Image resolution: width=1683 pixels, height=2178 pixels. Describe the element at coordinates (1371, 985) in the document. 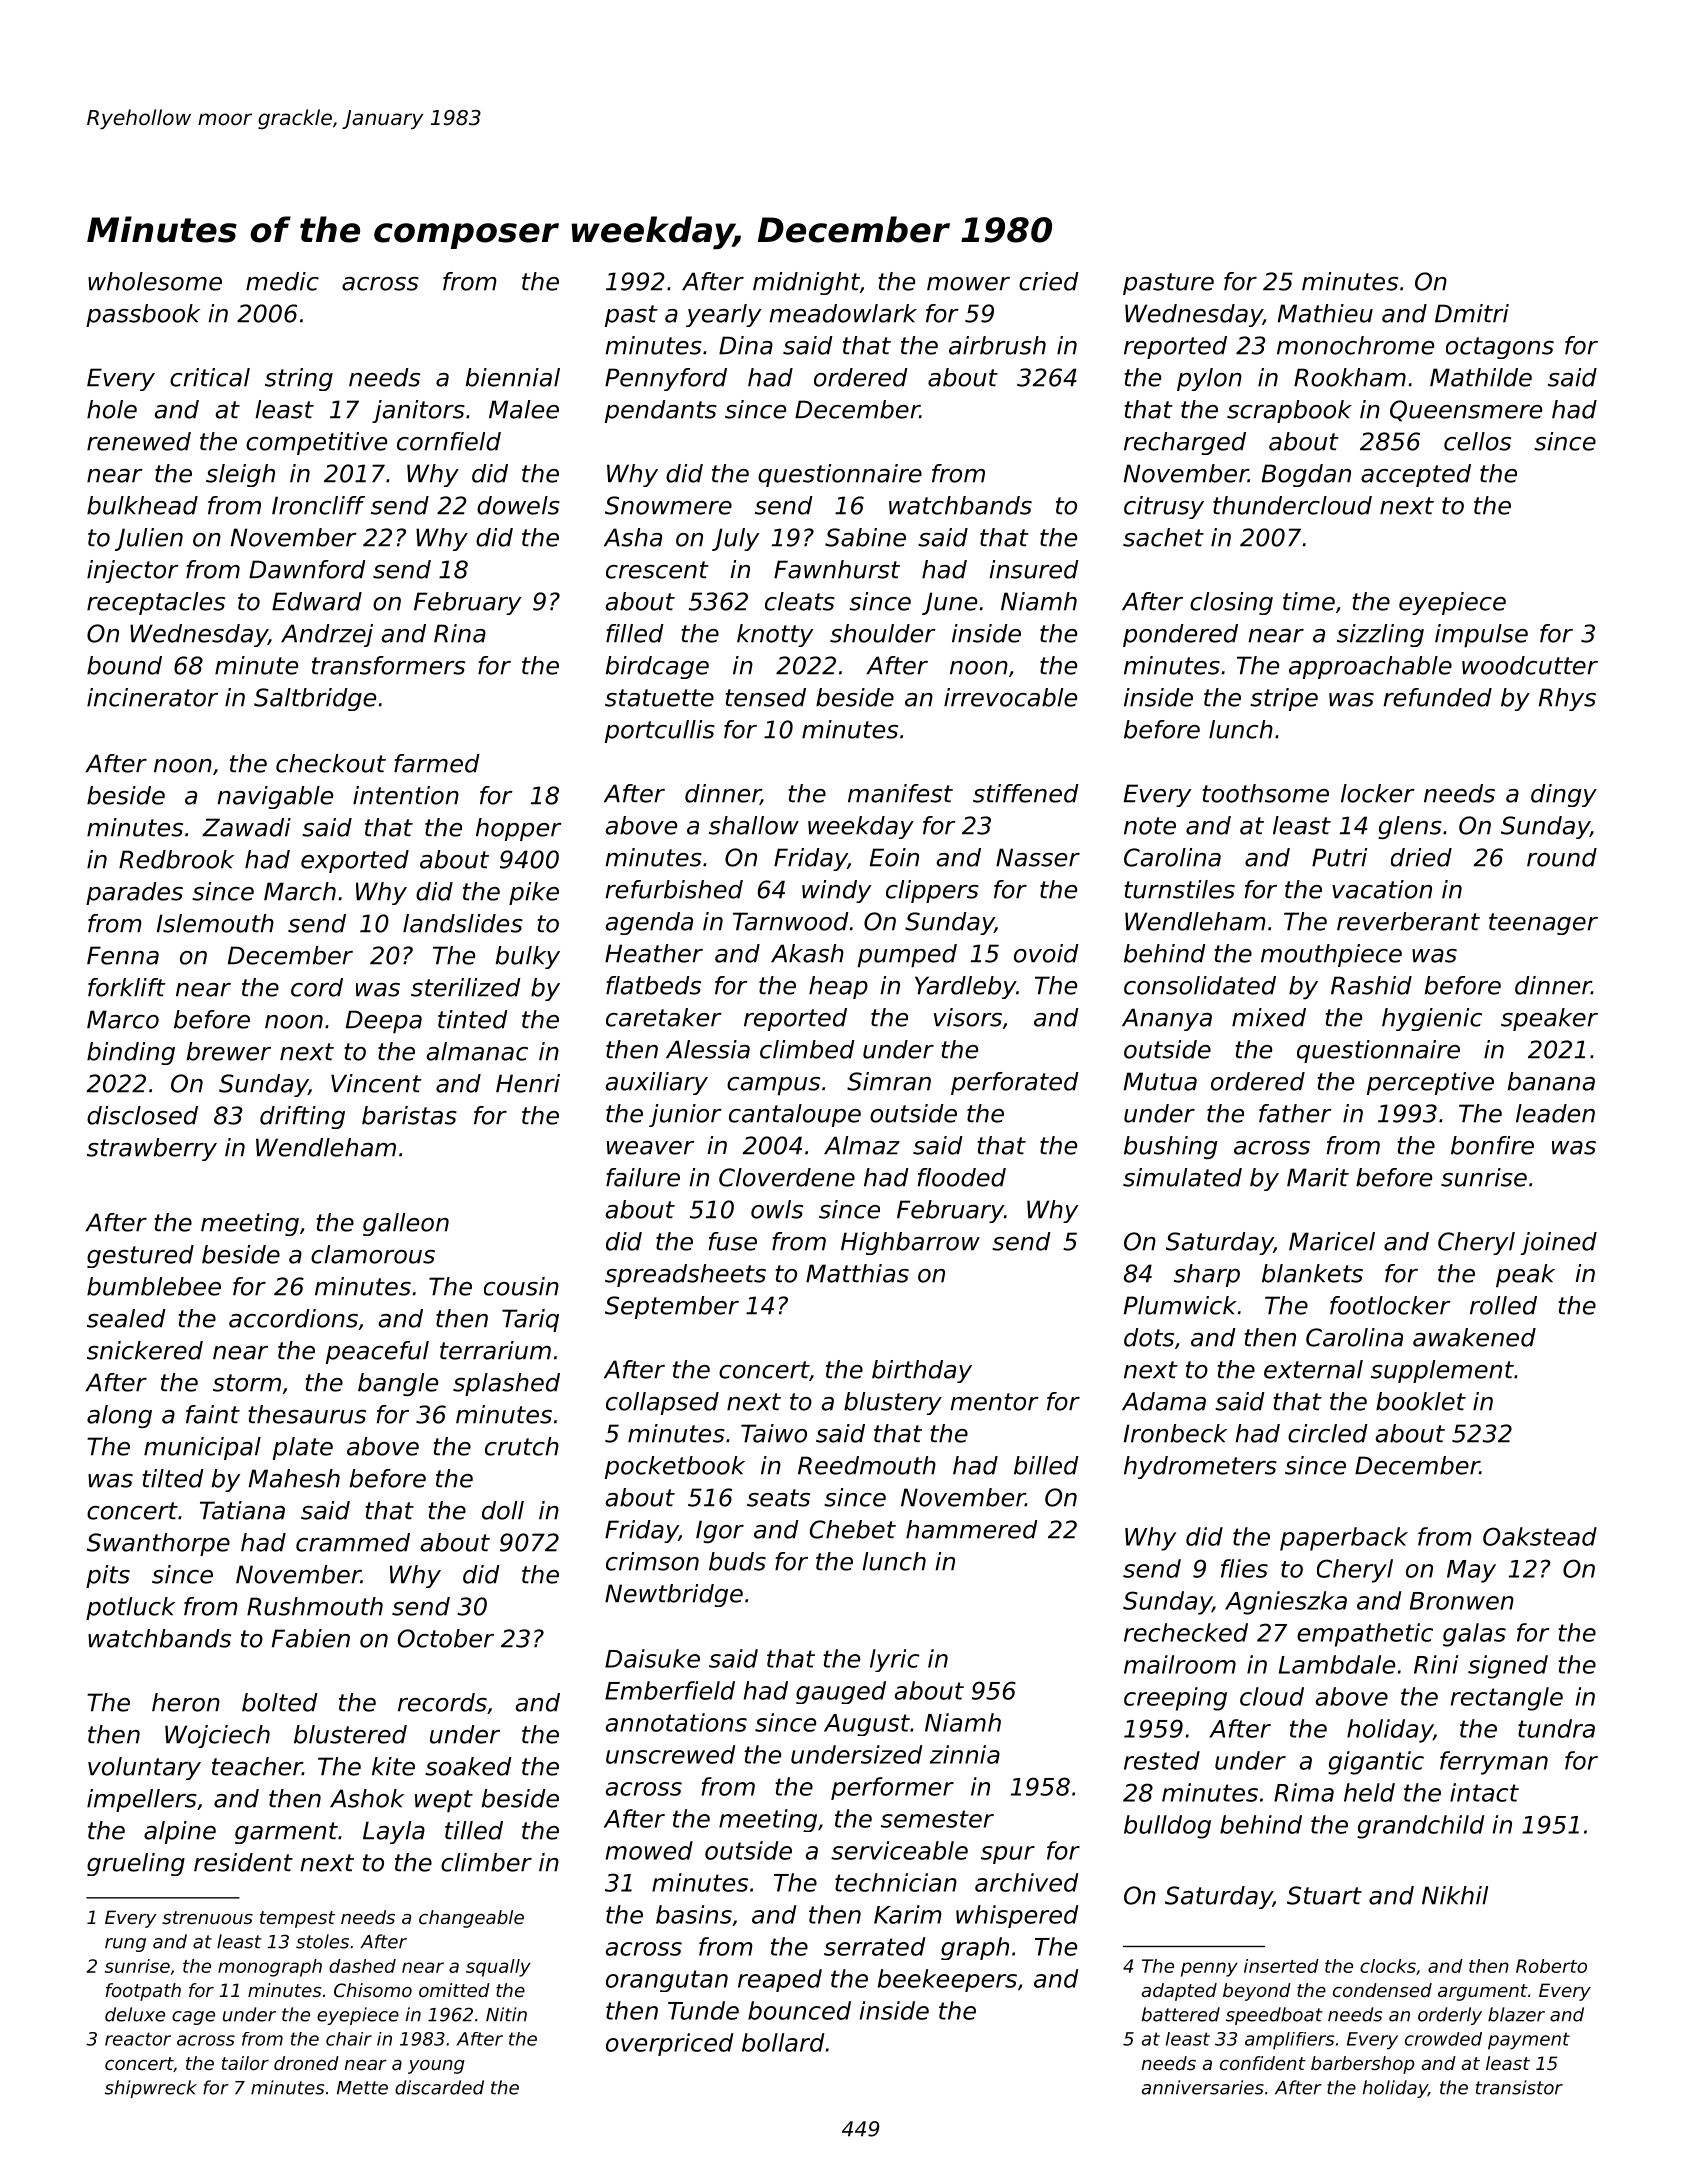

I see `Rashid` at that location.
